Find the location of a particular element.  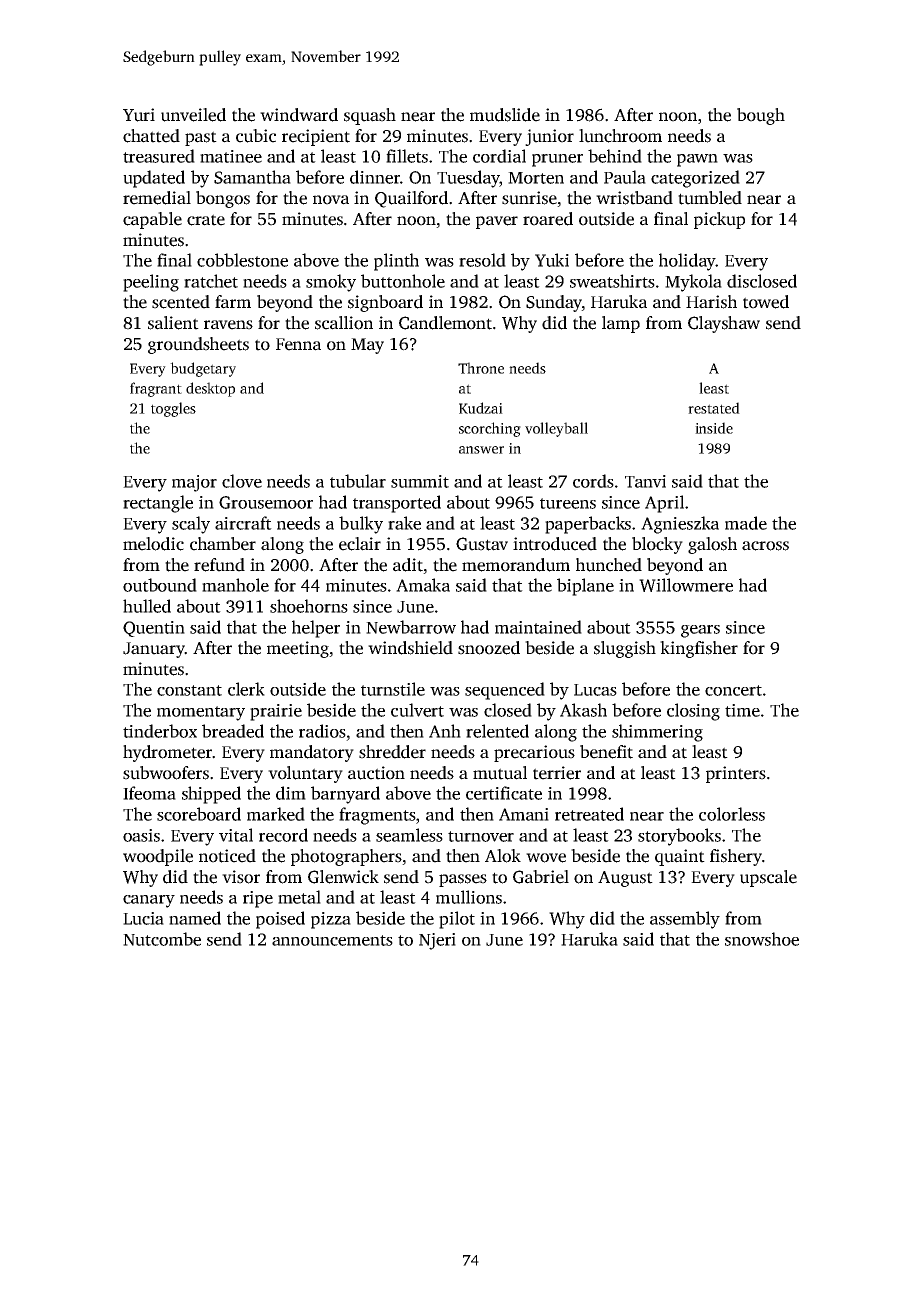

kingfisher is located at coordinates (699, 649).
